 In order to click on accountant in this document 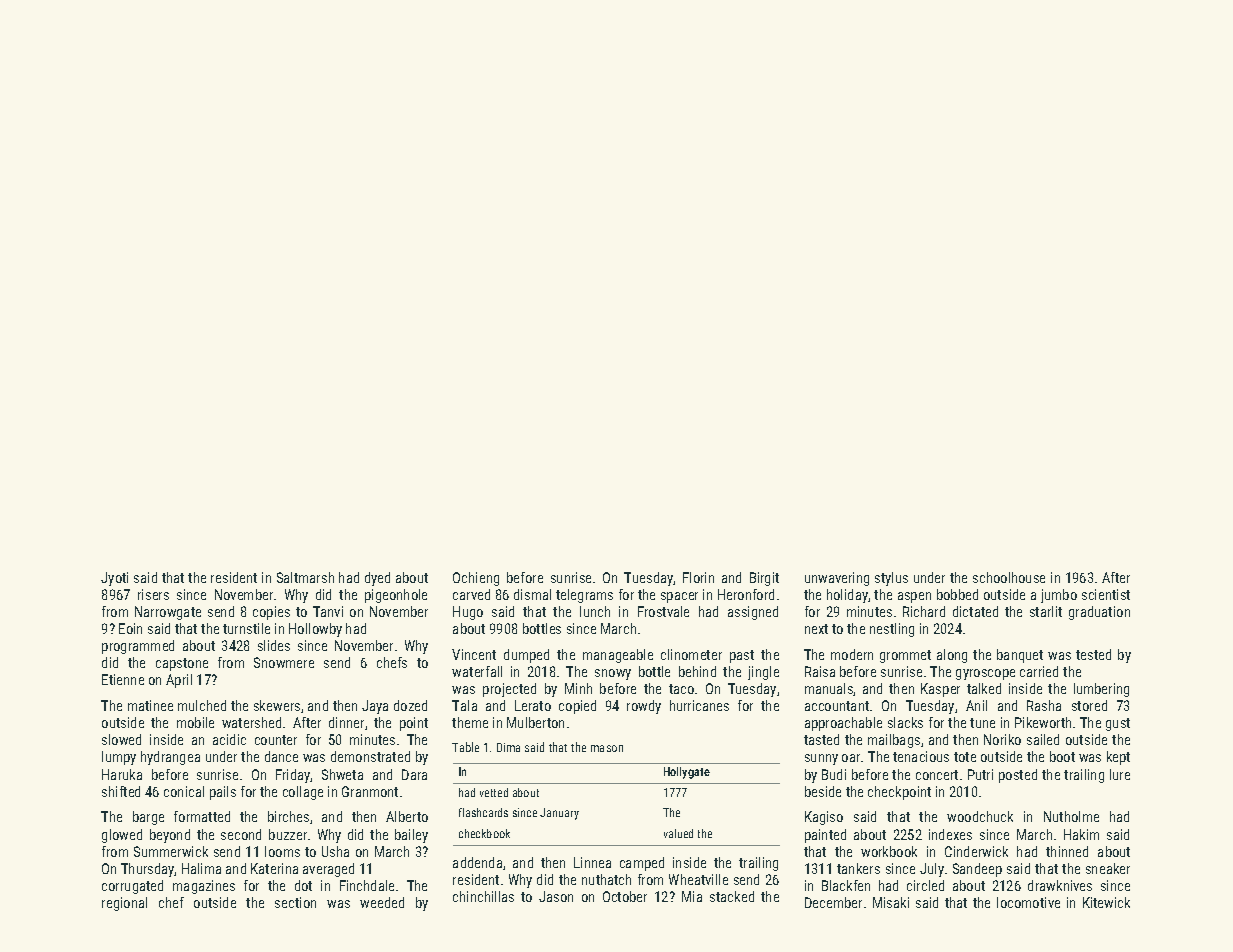, I will do `click(837, 706)`.
